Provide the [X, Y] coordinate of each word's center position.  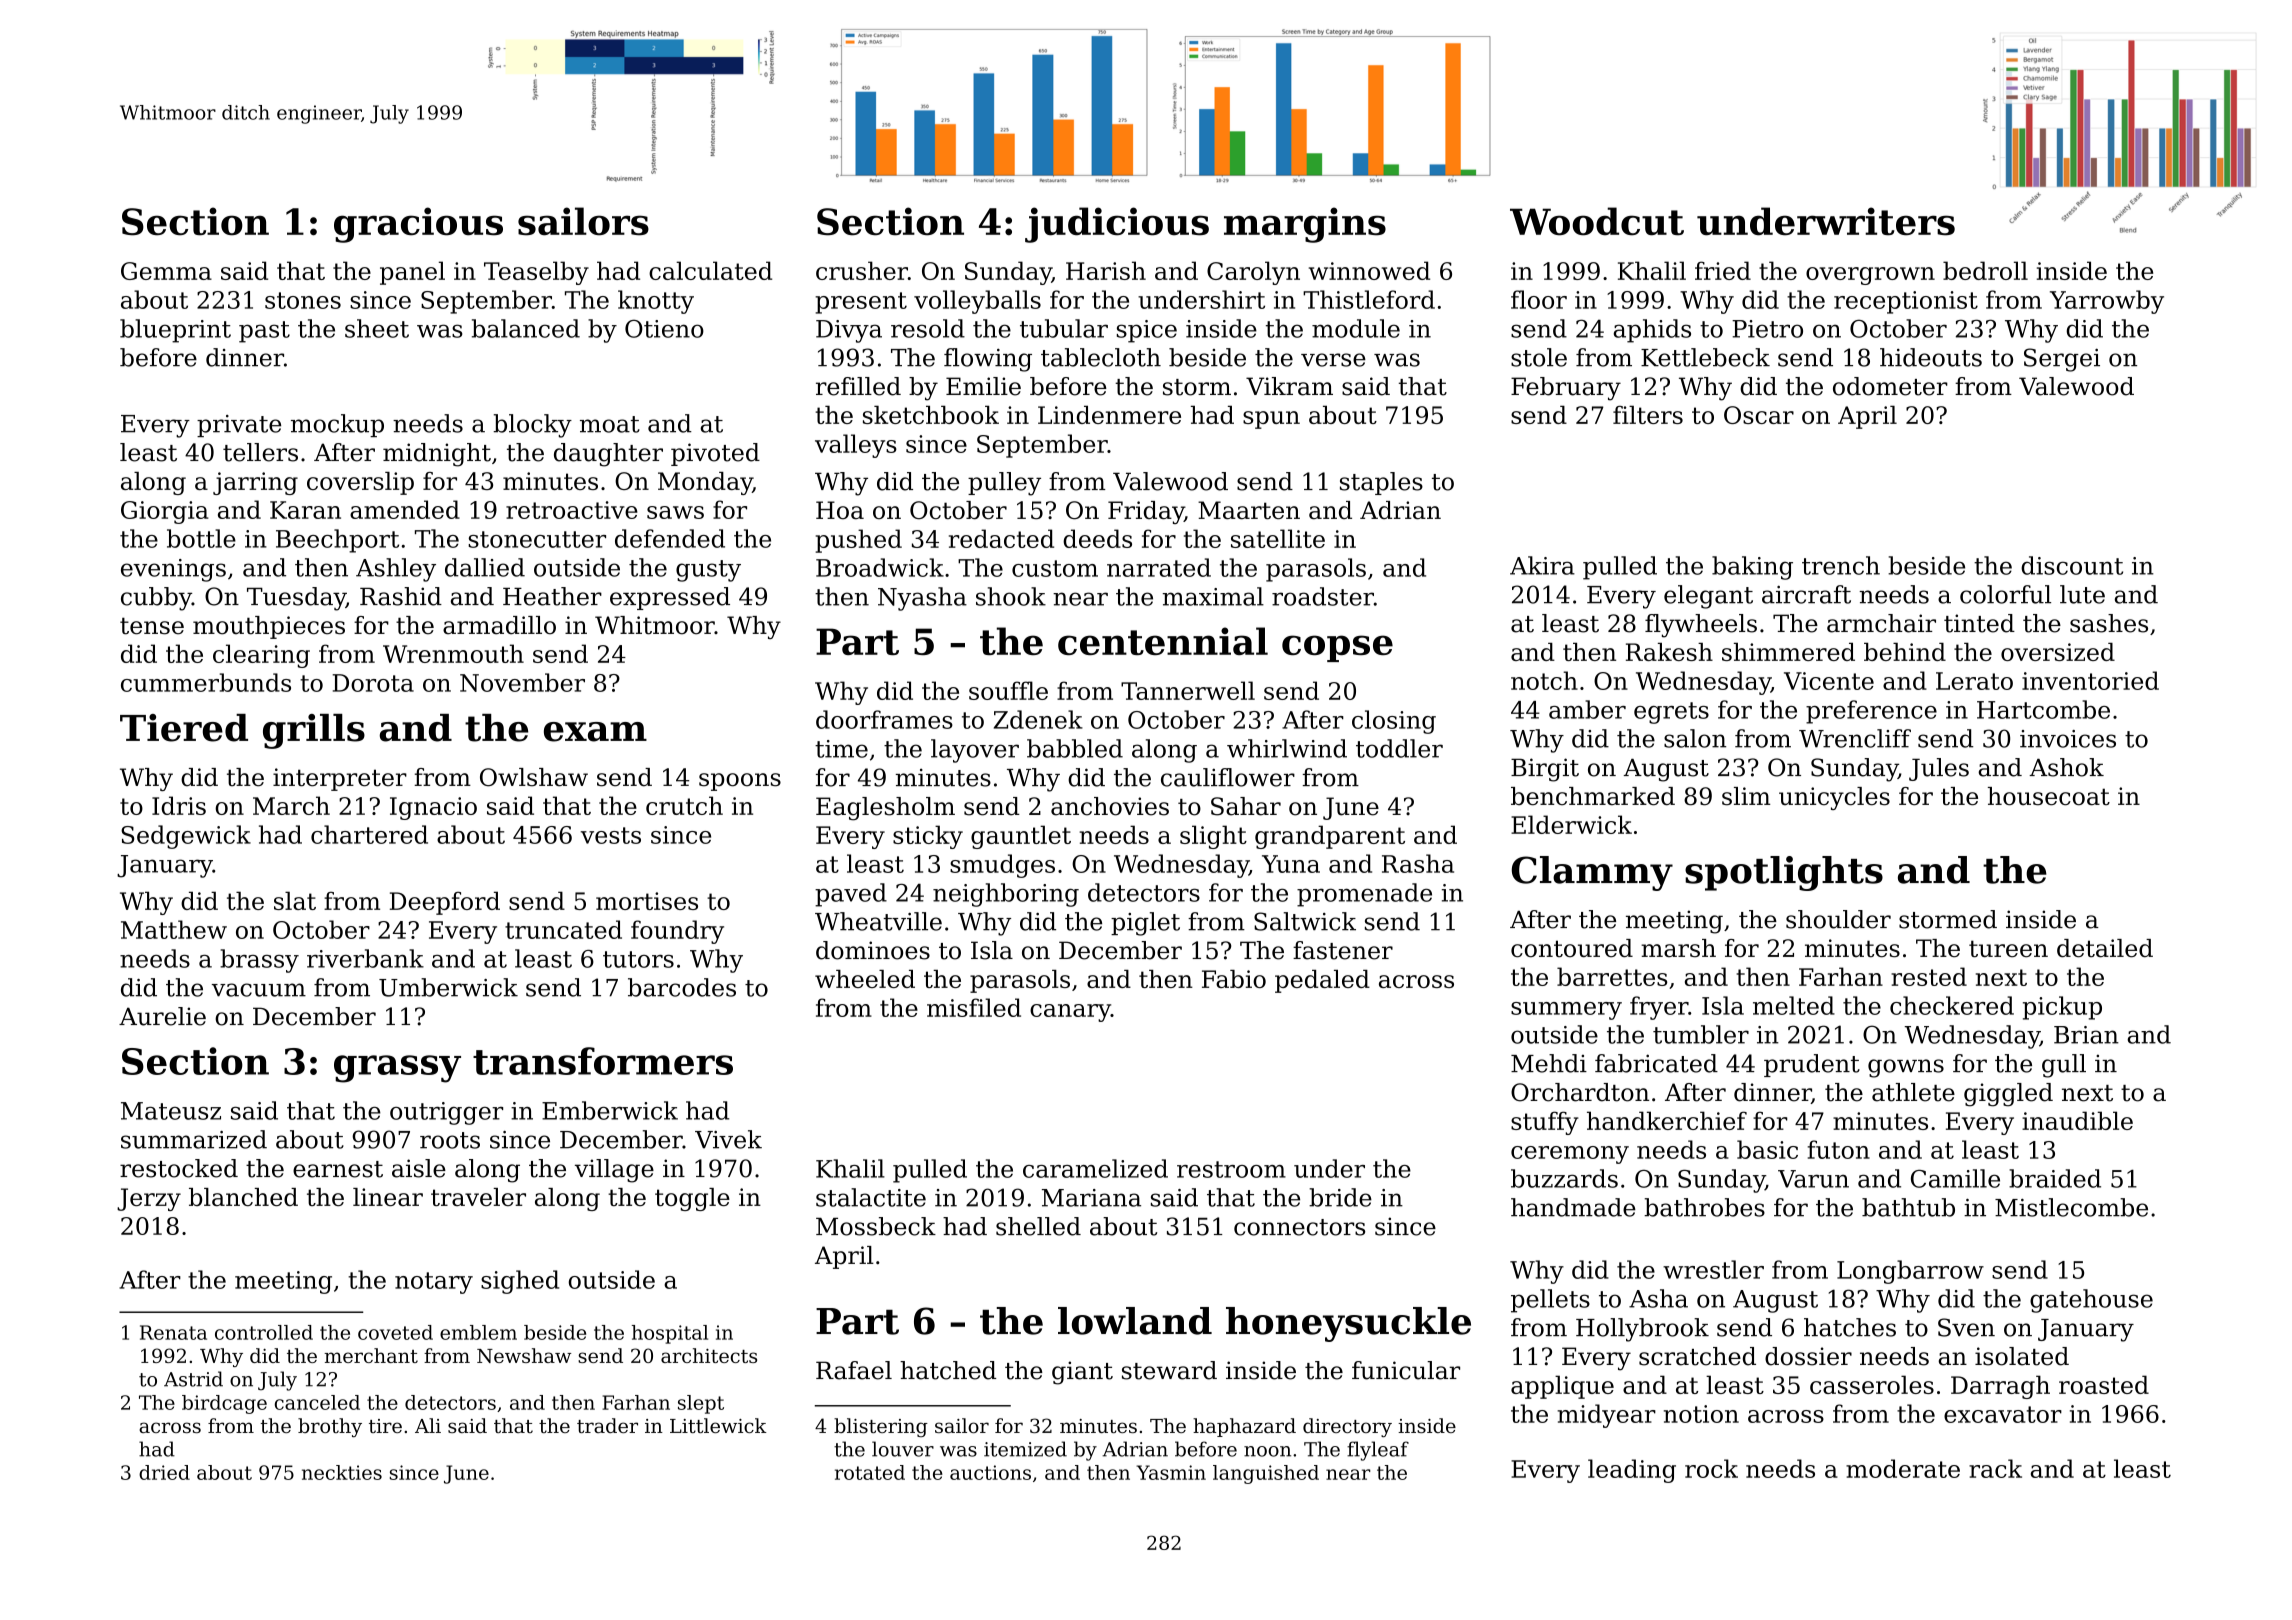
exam [595, 732]
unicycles [1834, 798]
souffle [1008, 690]
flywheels [1701, 626]
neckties [342, 1472]
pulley [1004, 484]
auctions [990, 1472]
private [239, 426]
